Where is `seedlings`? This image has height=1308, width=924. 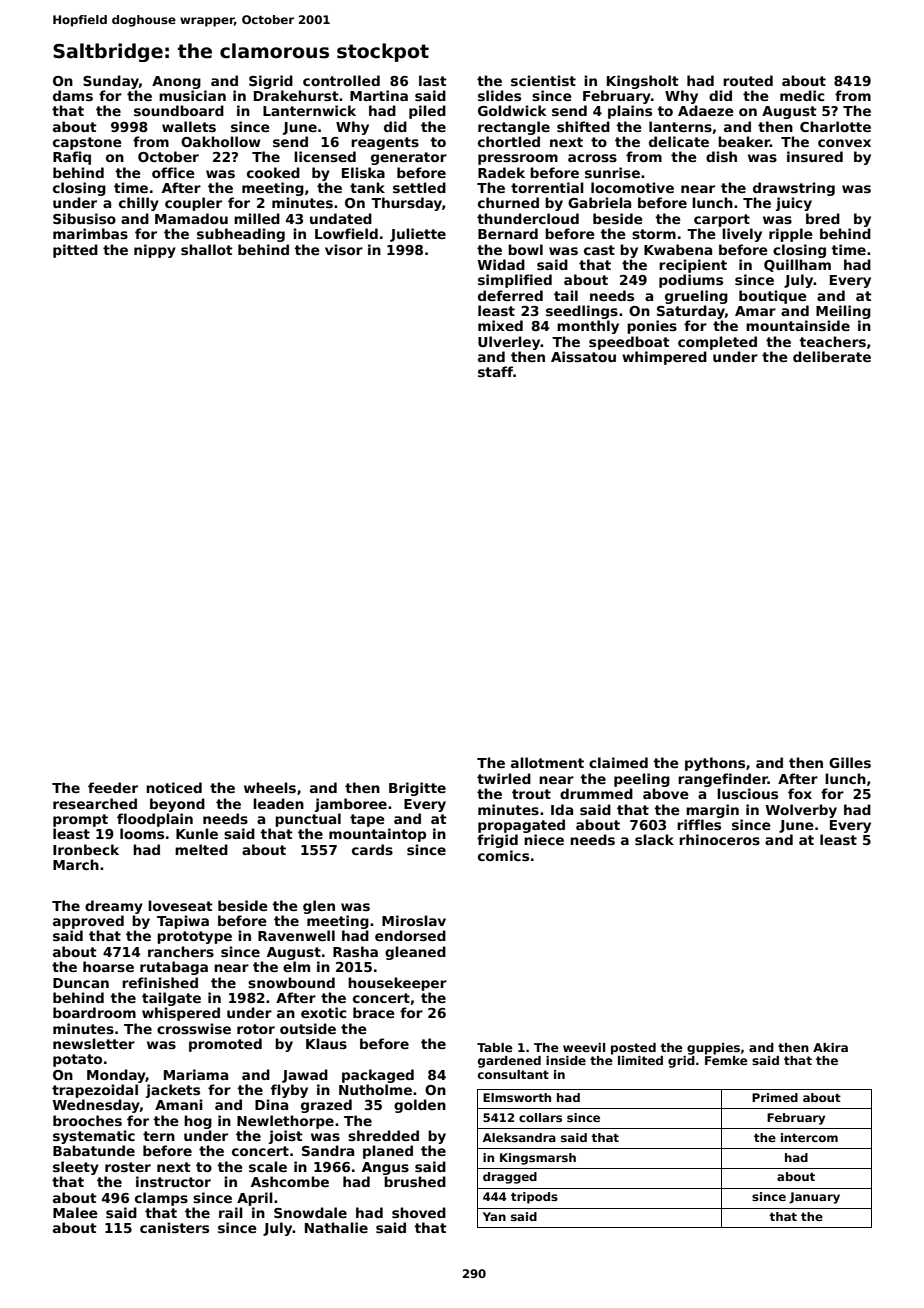
seedlings is located at coordinates (582, 312).
